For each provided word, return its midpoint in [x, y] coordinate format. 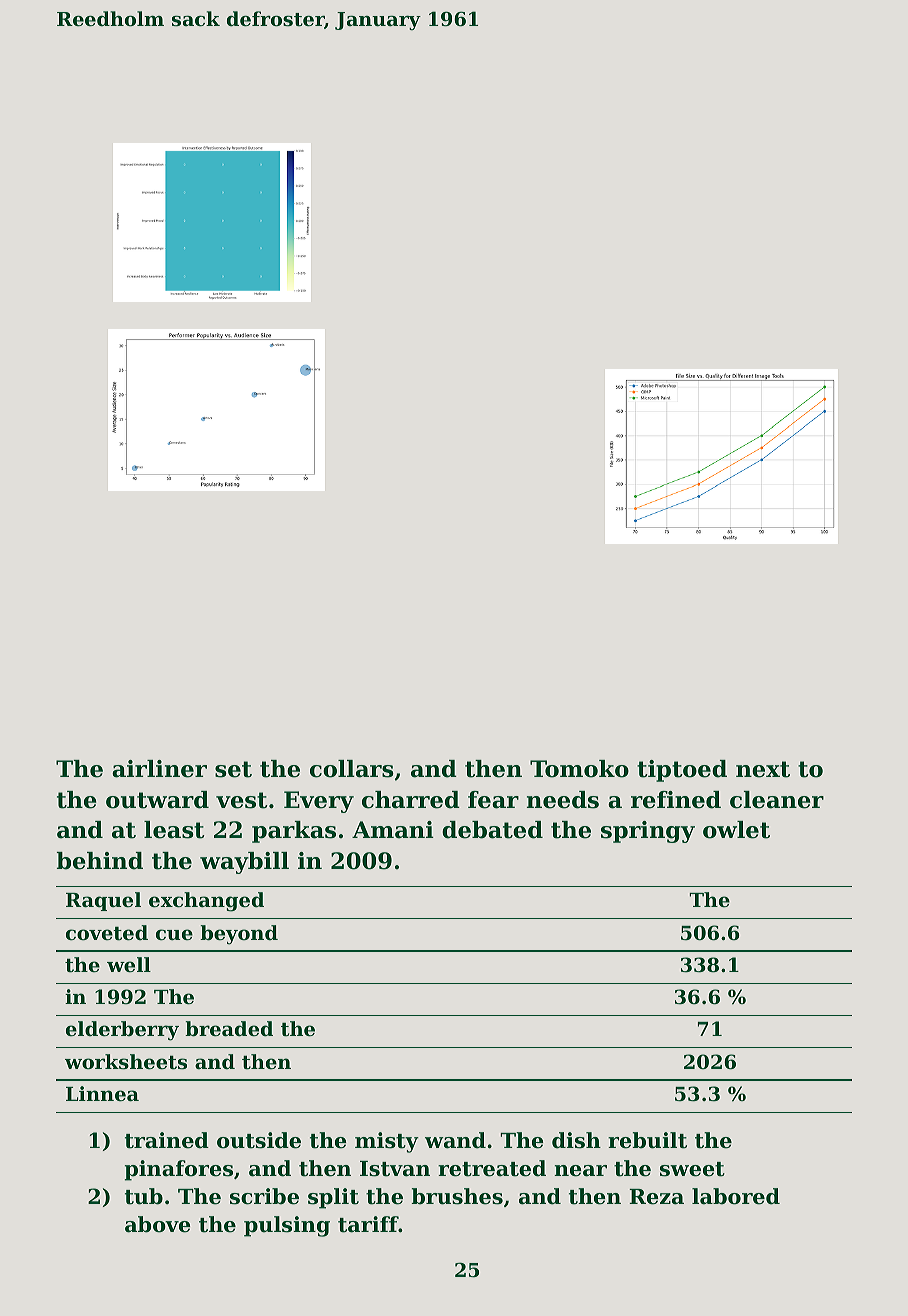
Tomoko [579, 769]
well [129, 964]
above [157, 1224]
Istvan [395, 1169]
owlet [736, 830]
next [763, 769]
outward [157, 800]
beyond [239, 935]
